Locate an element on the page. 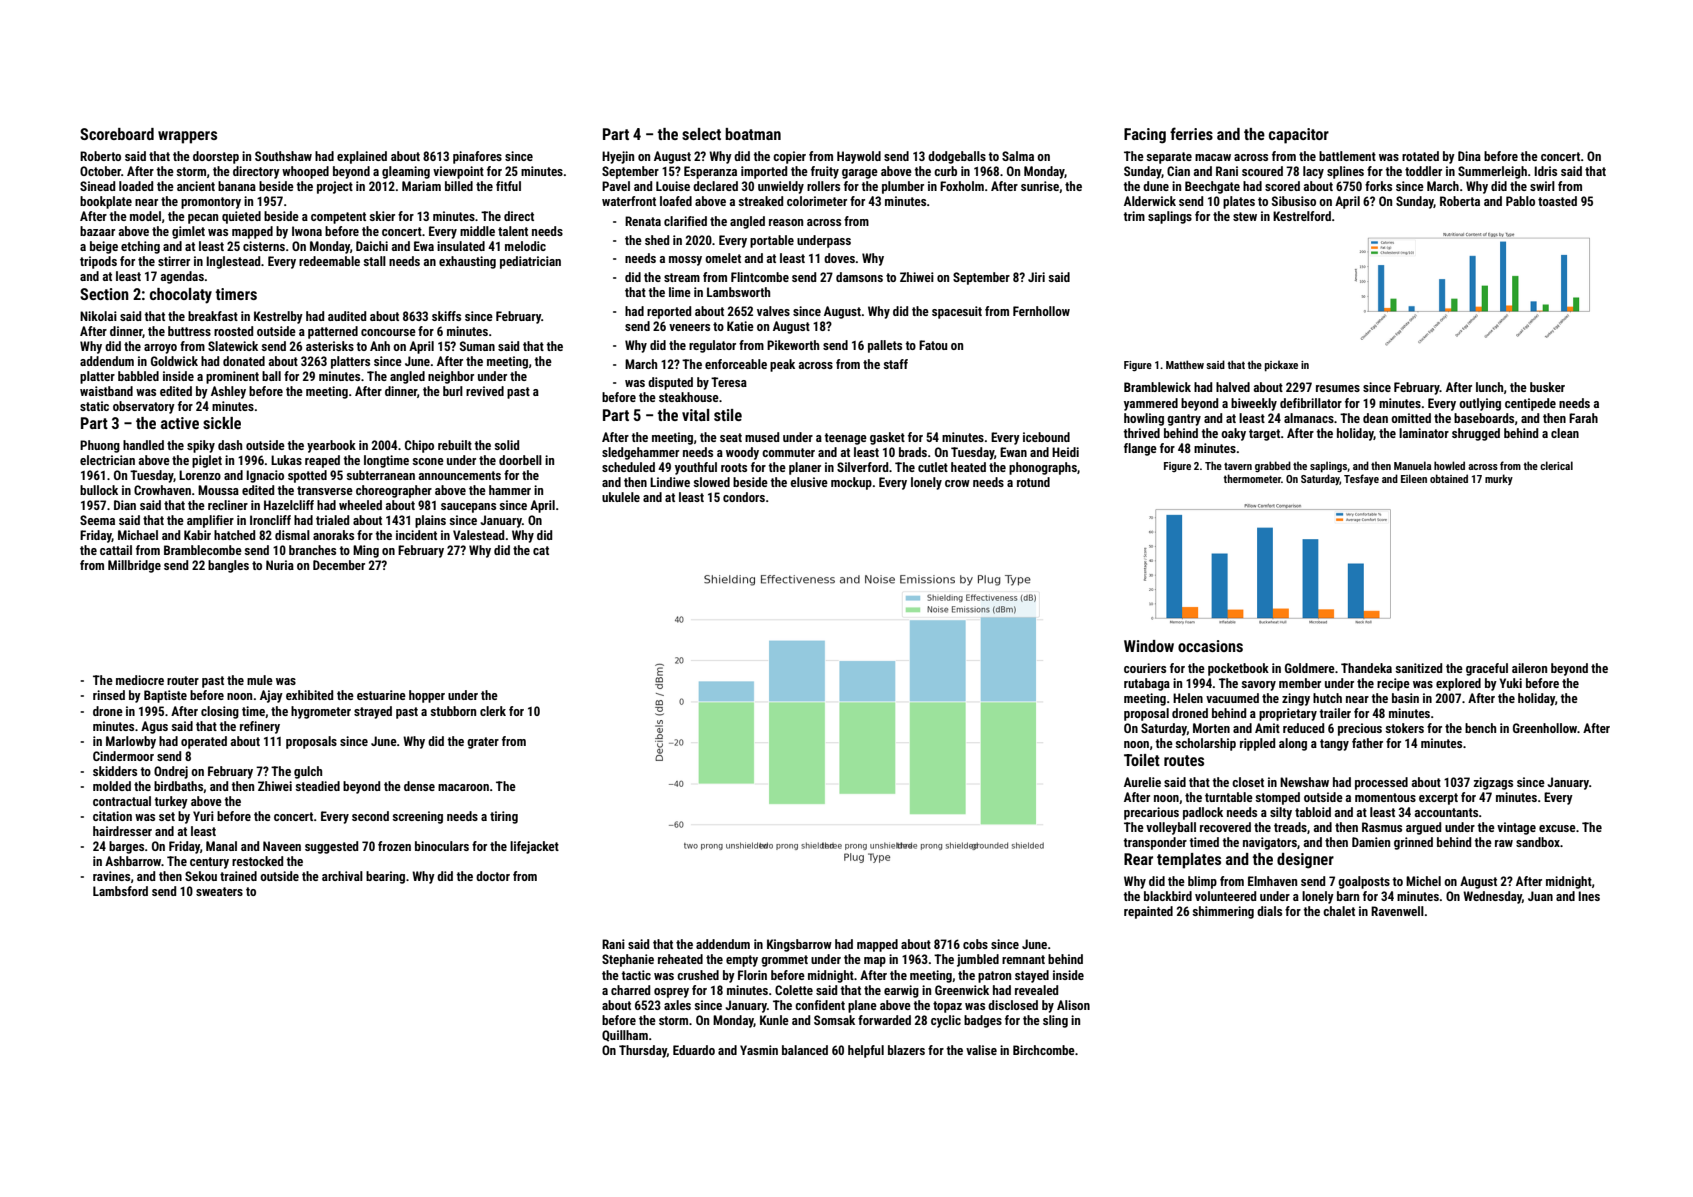 The image size is (1693, 1197). Birchcombe is located at coordinates (1044, 1050).
